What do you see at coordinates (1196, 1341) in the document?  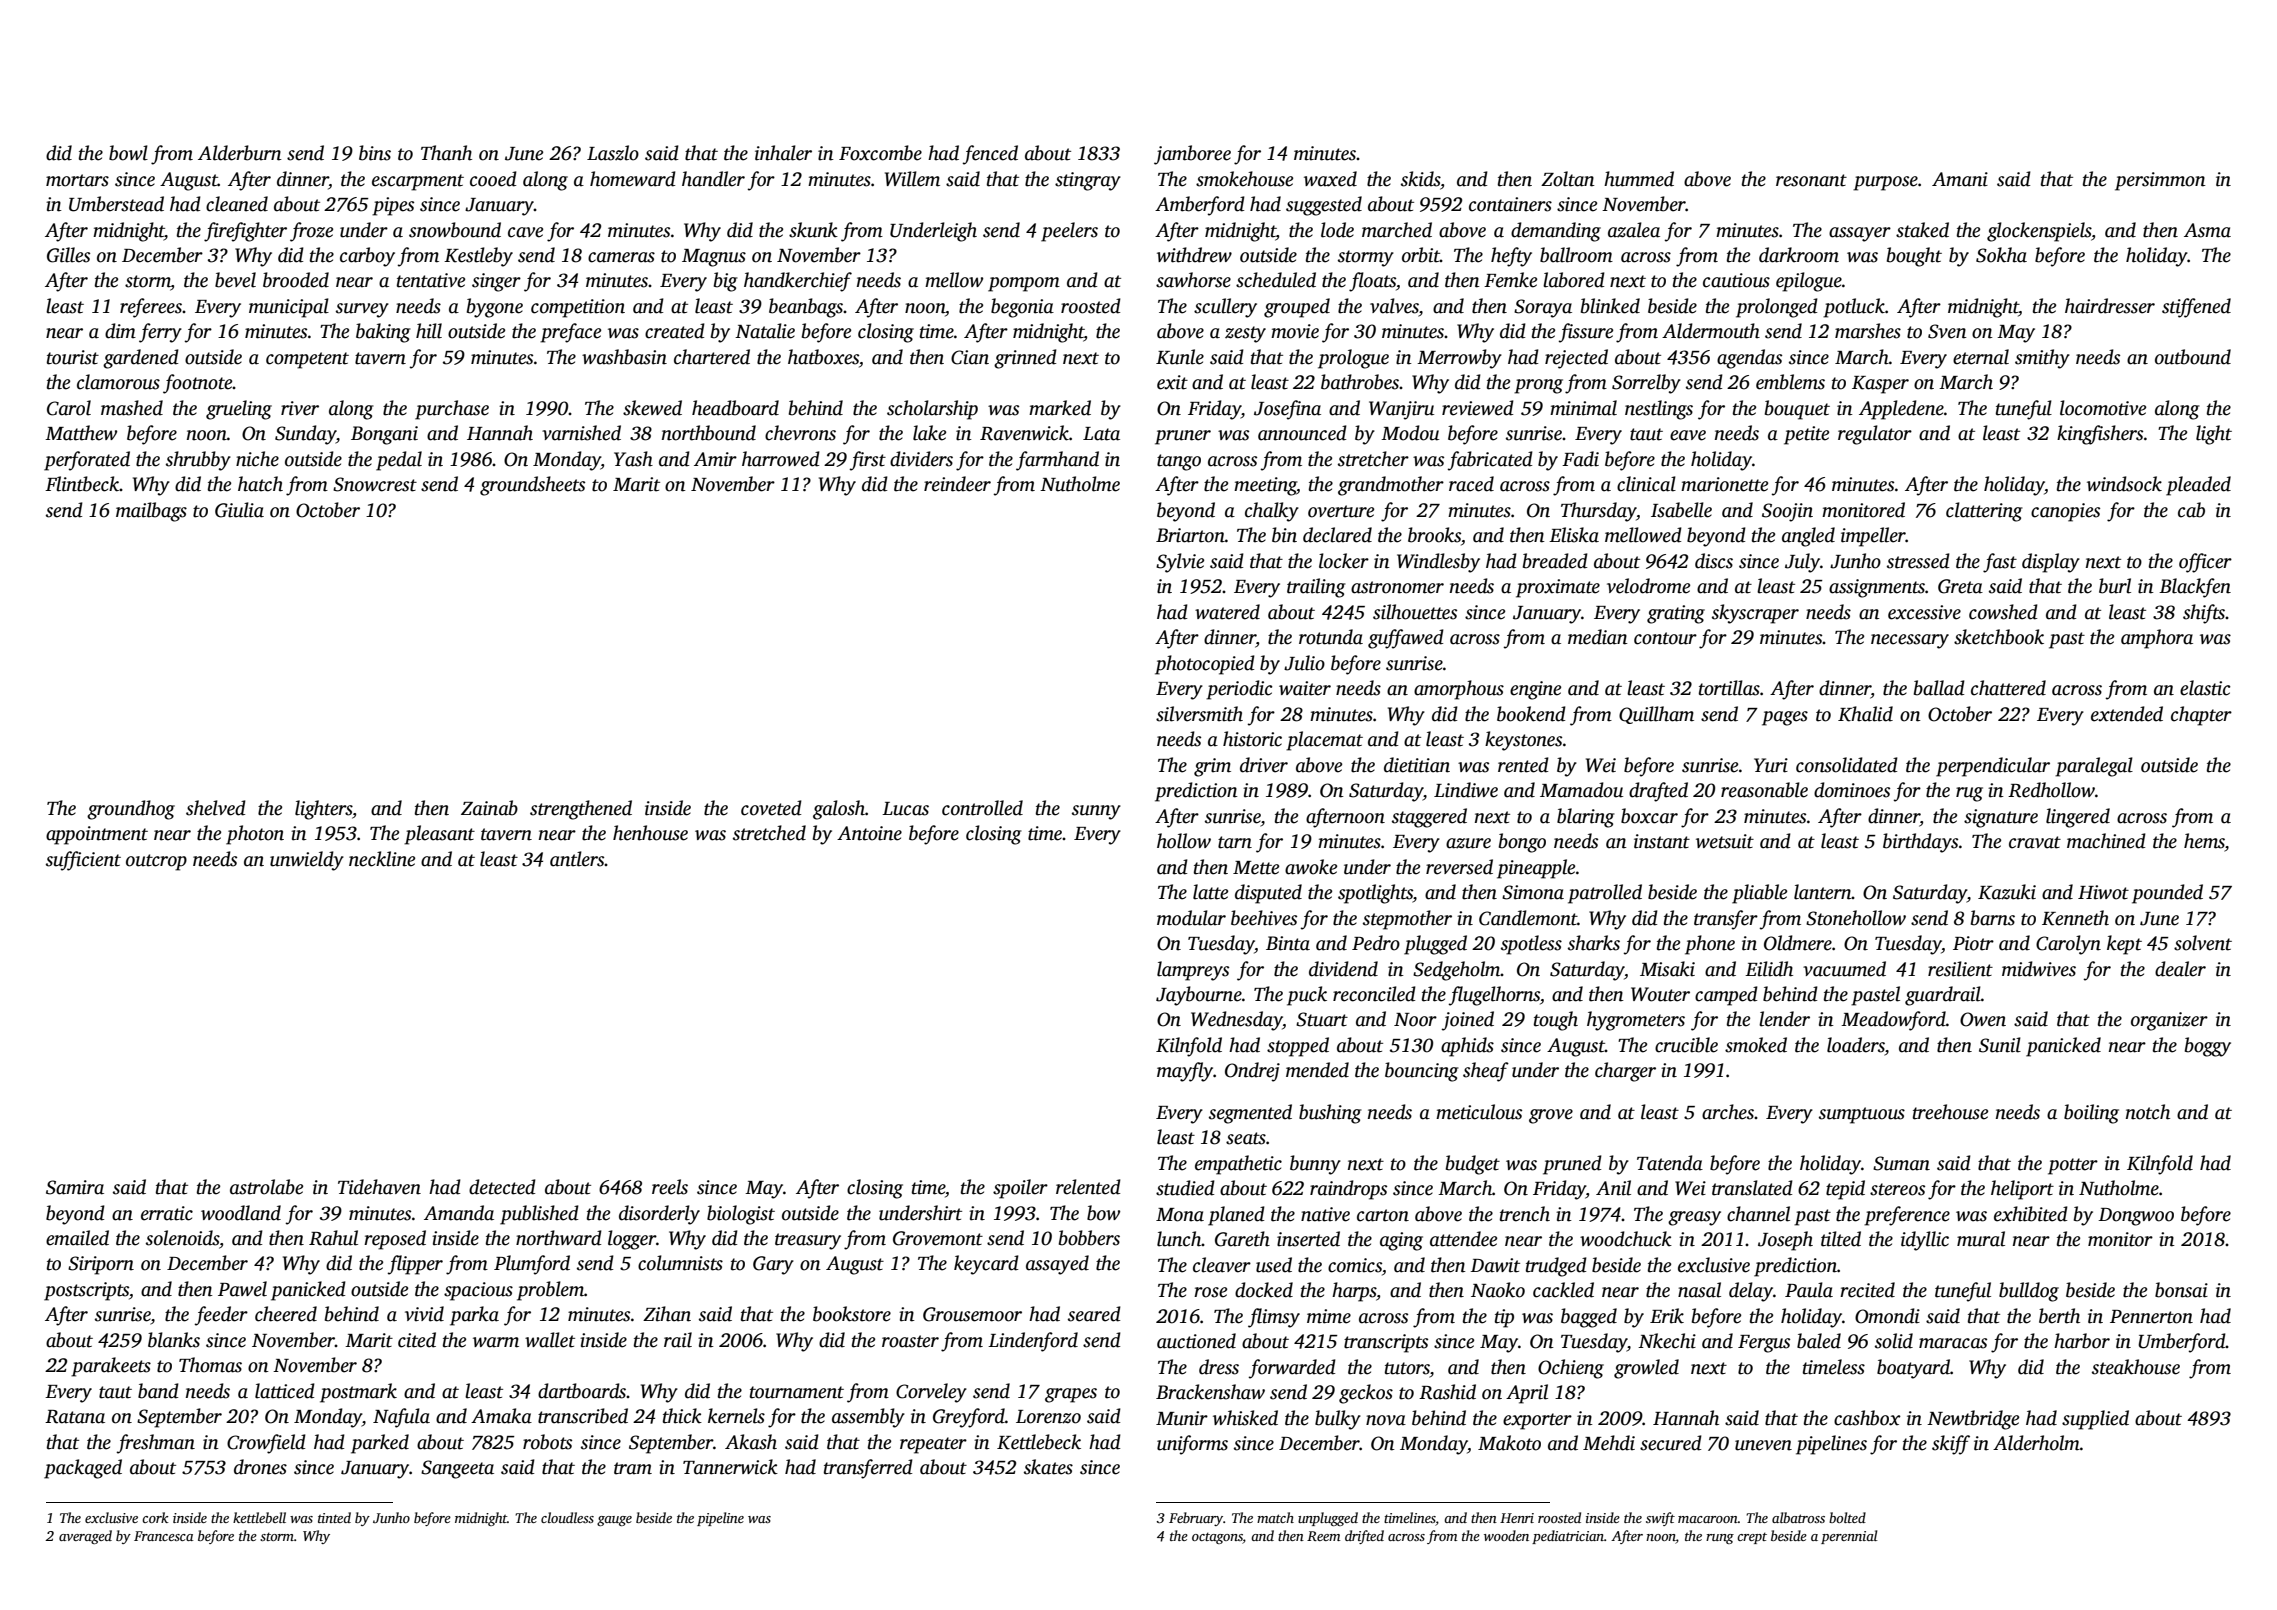 I see `auctioned` at bounding box center [1196, 1341].
